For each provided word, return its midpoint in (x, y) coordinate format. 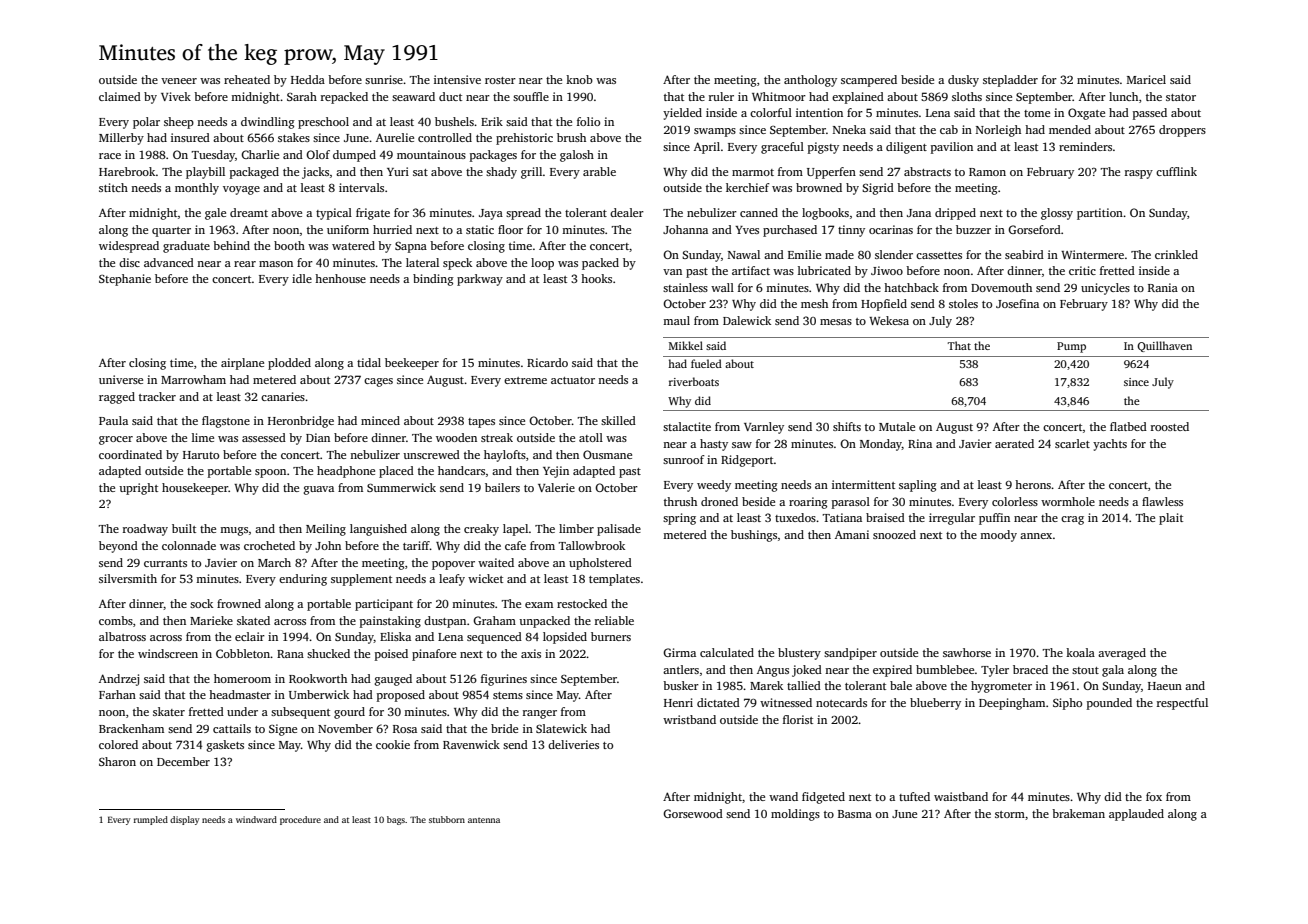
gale (215, 214)
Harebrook (127, 171)
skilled (618, 420)
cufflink (1176, 171)
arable (599, 171)
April (707, 148)
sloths (967, 96)
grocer (116, 440)
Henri (678, 702)
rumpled (151, 820)
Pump (1071, 347)
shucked (328, 653)
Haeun (1165, 686)
